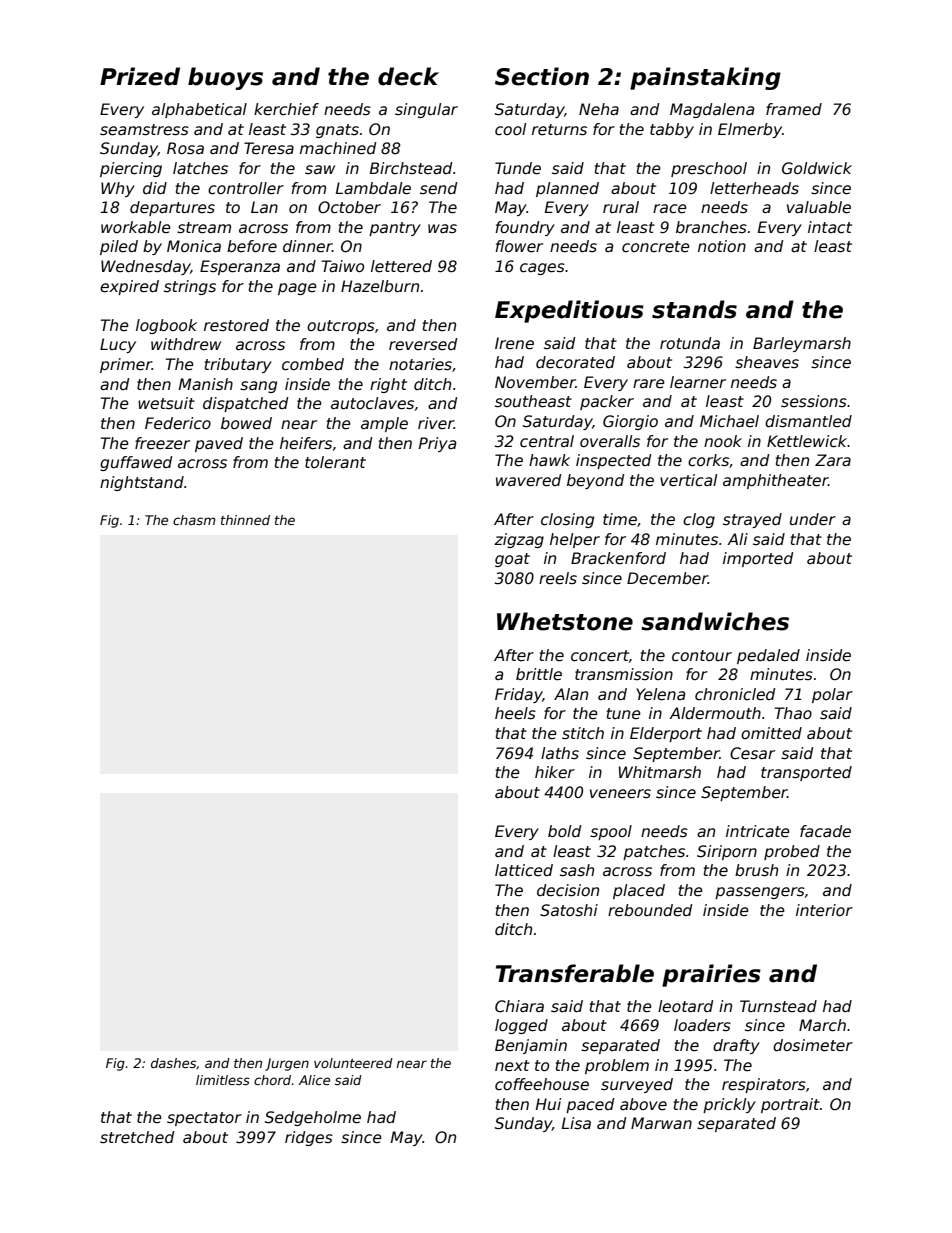  What do you see at coordinates (515, 713) in the screenshot?
I see `heels` at bounding box center [515, 713].
